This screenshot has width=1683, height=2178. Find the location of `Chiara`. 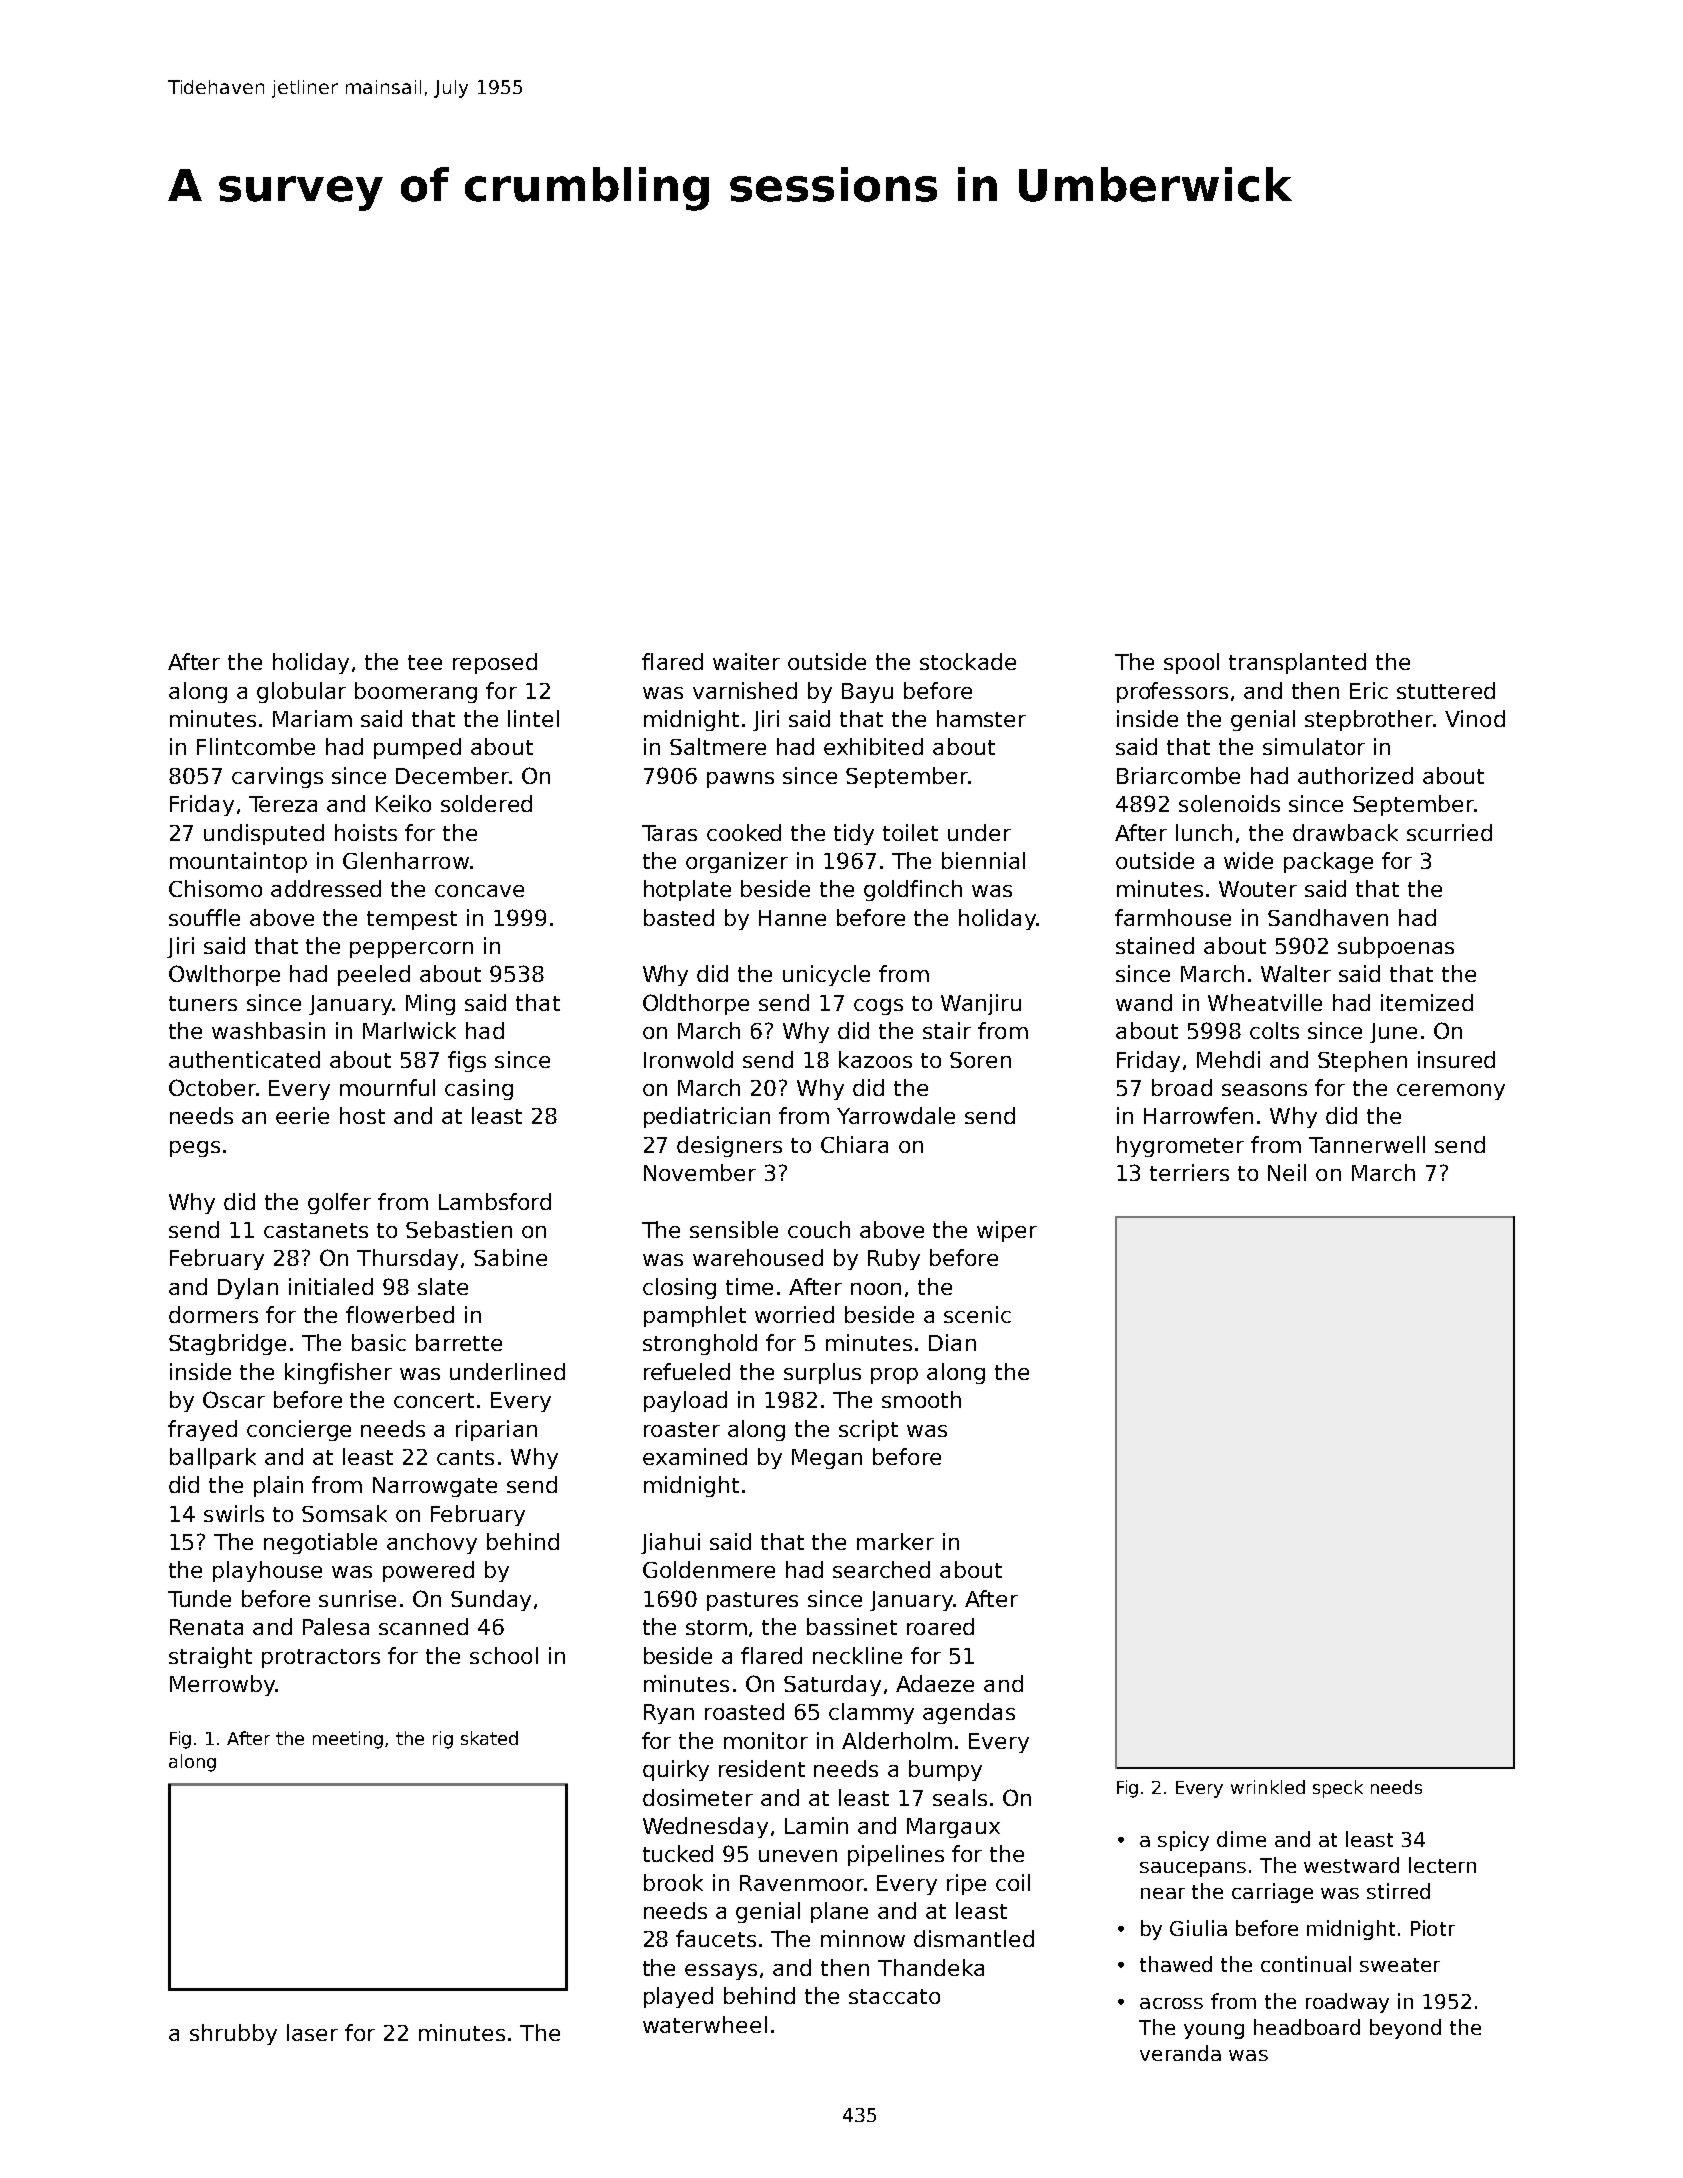

Chiara is located at coordinates (854, 1144).
